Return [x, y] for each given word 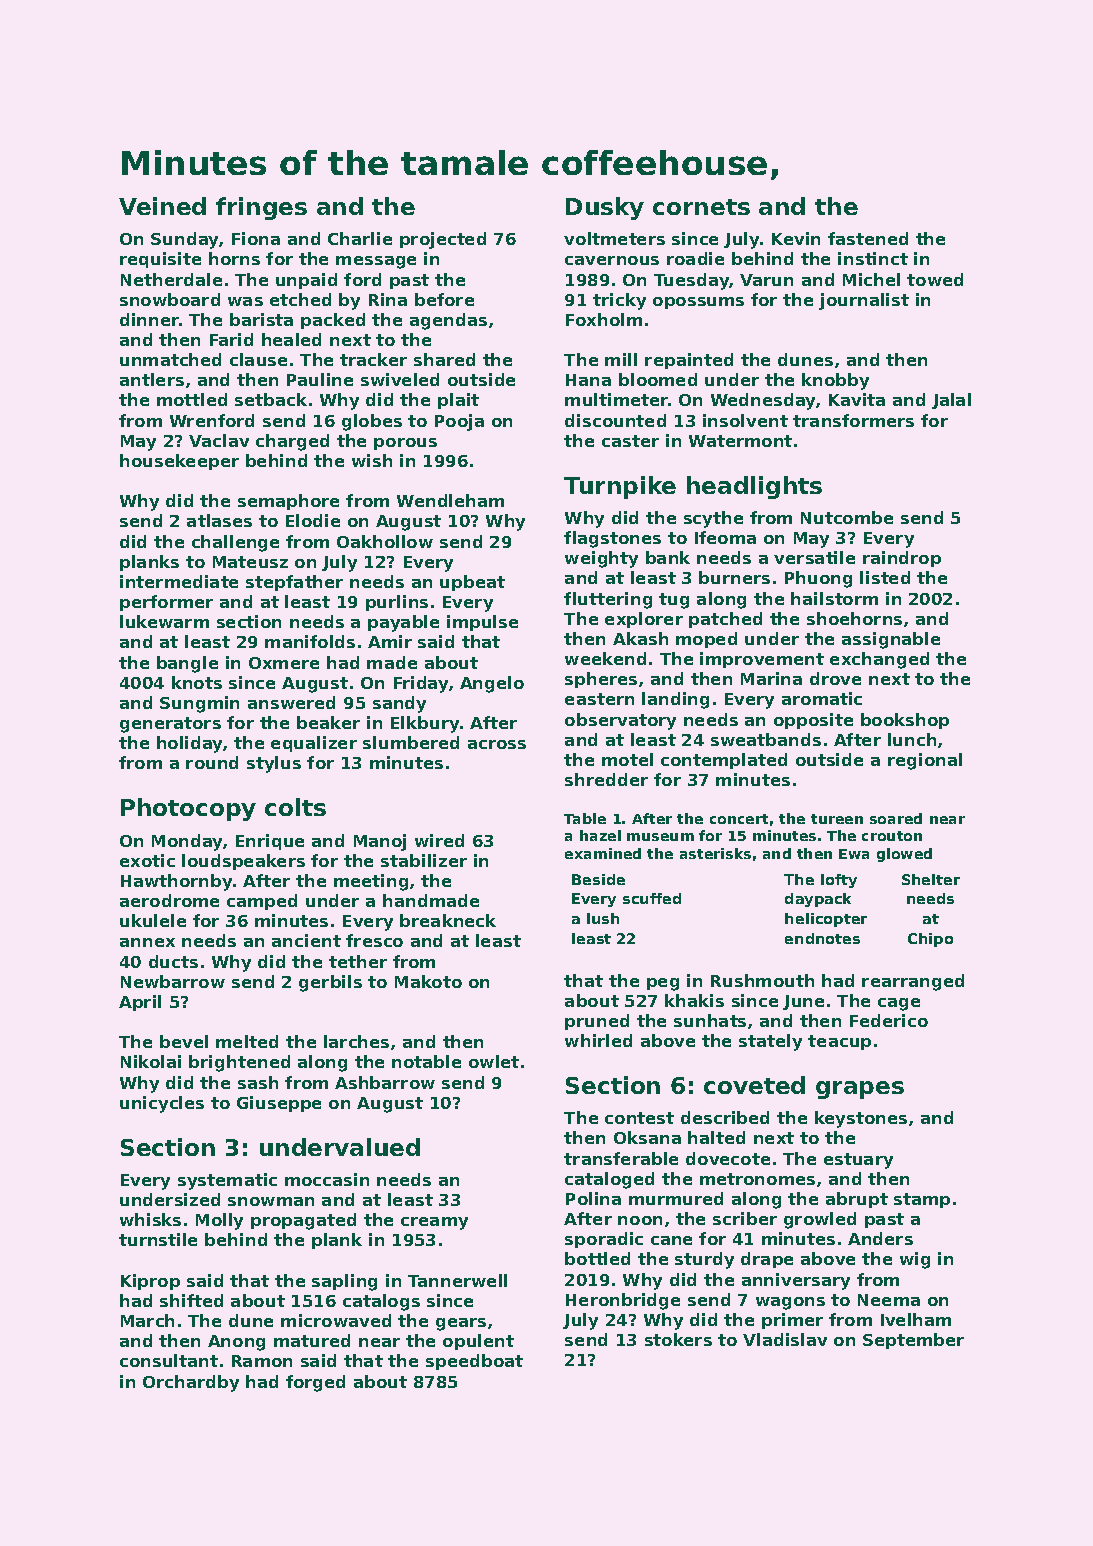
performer [166, 603]
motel [627, 759]
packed [333, 321]
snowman [271, 1201]
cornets [701, 207]
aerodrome [169, 900]
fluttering [608, 600]
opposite [813, 721]
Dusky [605, 208]
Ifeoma [725, 537]
